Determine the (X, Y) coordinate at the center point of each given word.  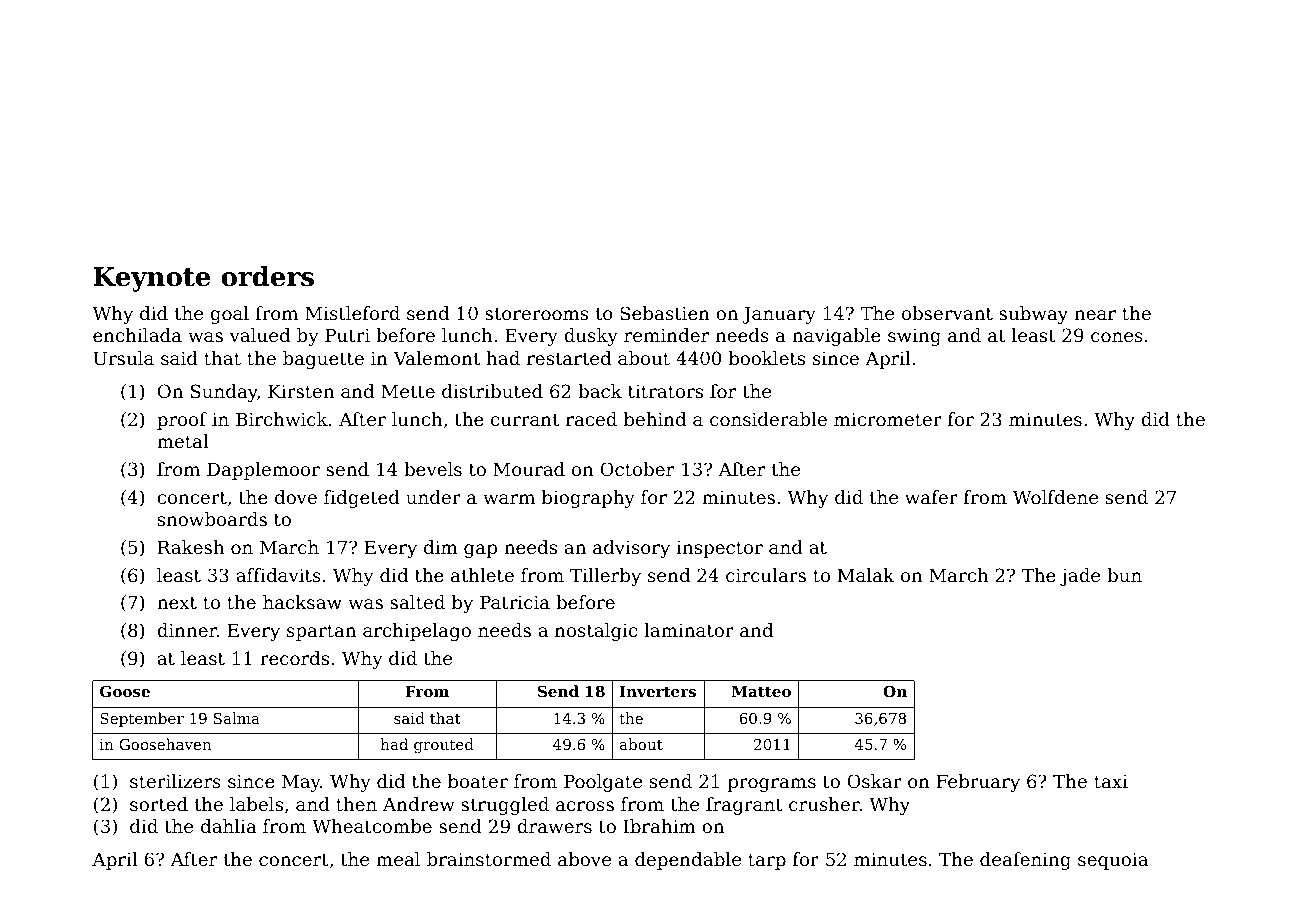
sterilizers (175, 781)
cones (1117, 337)
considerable (768, 419)
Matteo (761, 691)
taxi (1111, 781)
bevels (433, 469)
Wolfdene (1055, 497)
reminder (666, 335)
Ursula (123, 358)
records (294, 658)
